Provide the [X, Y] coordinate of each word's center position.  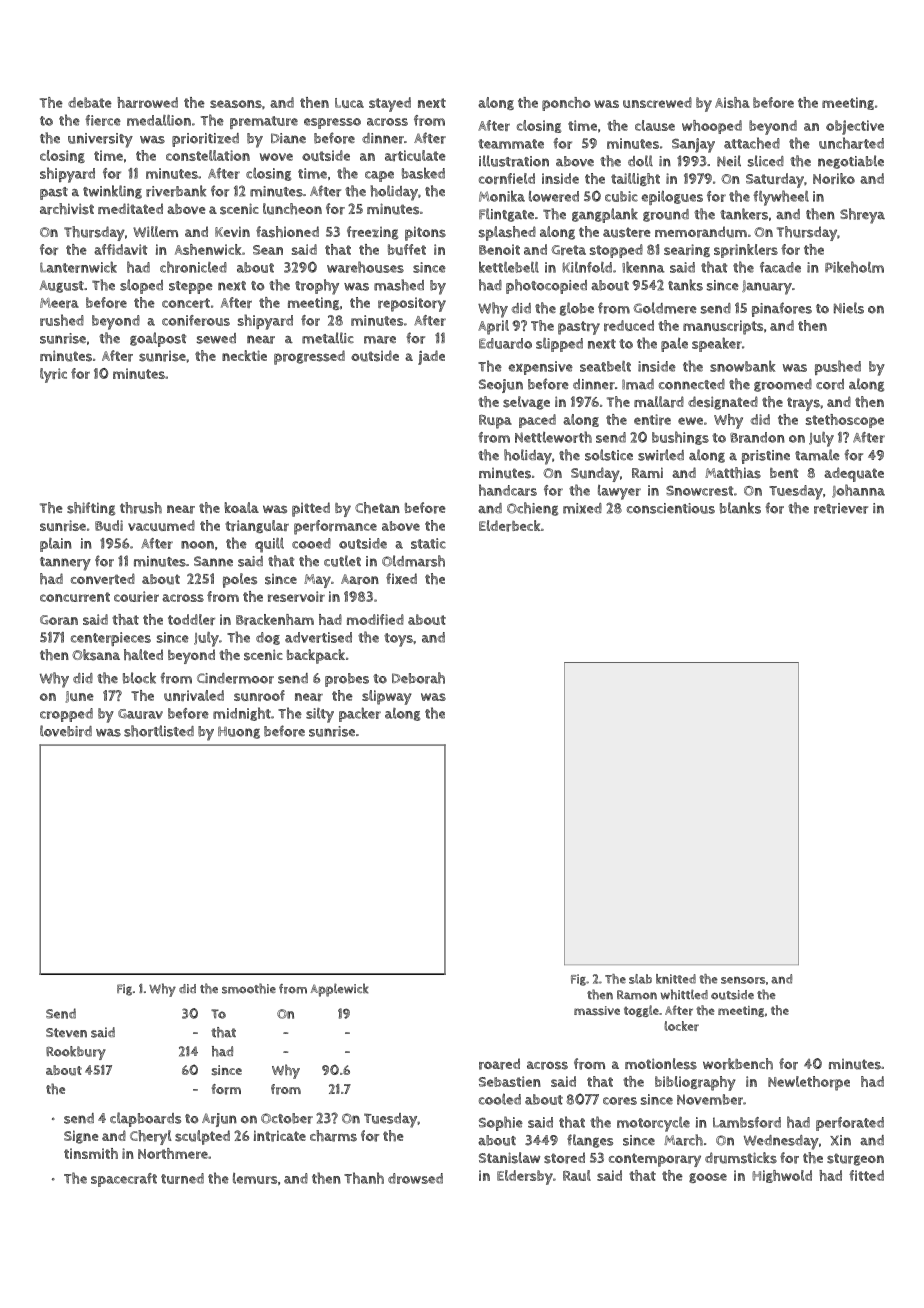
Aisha [732, 102]
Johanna [858, 491]
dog [268, 638]
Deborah [418, 678]
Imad [638, 384]
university [100, 140]
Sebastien [510, 1081]
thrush [141, 508]
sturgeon [855, 1159]
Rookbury [76, 1053]
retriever [841, 508]
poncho [566, 104]
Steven [66, 1033]
